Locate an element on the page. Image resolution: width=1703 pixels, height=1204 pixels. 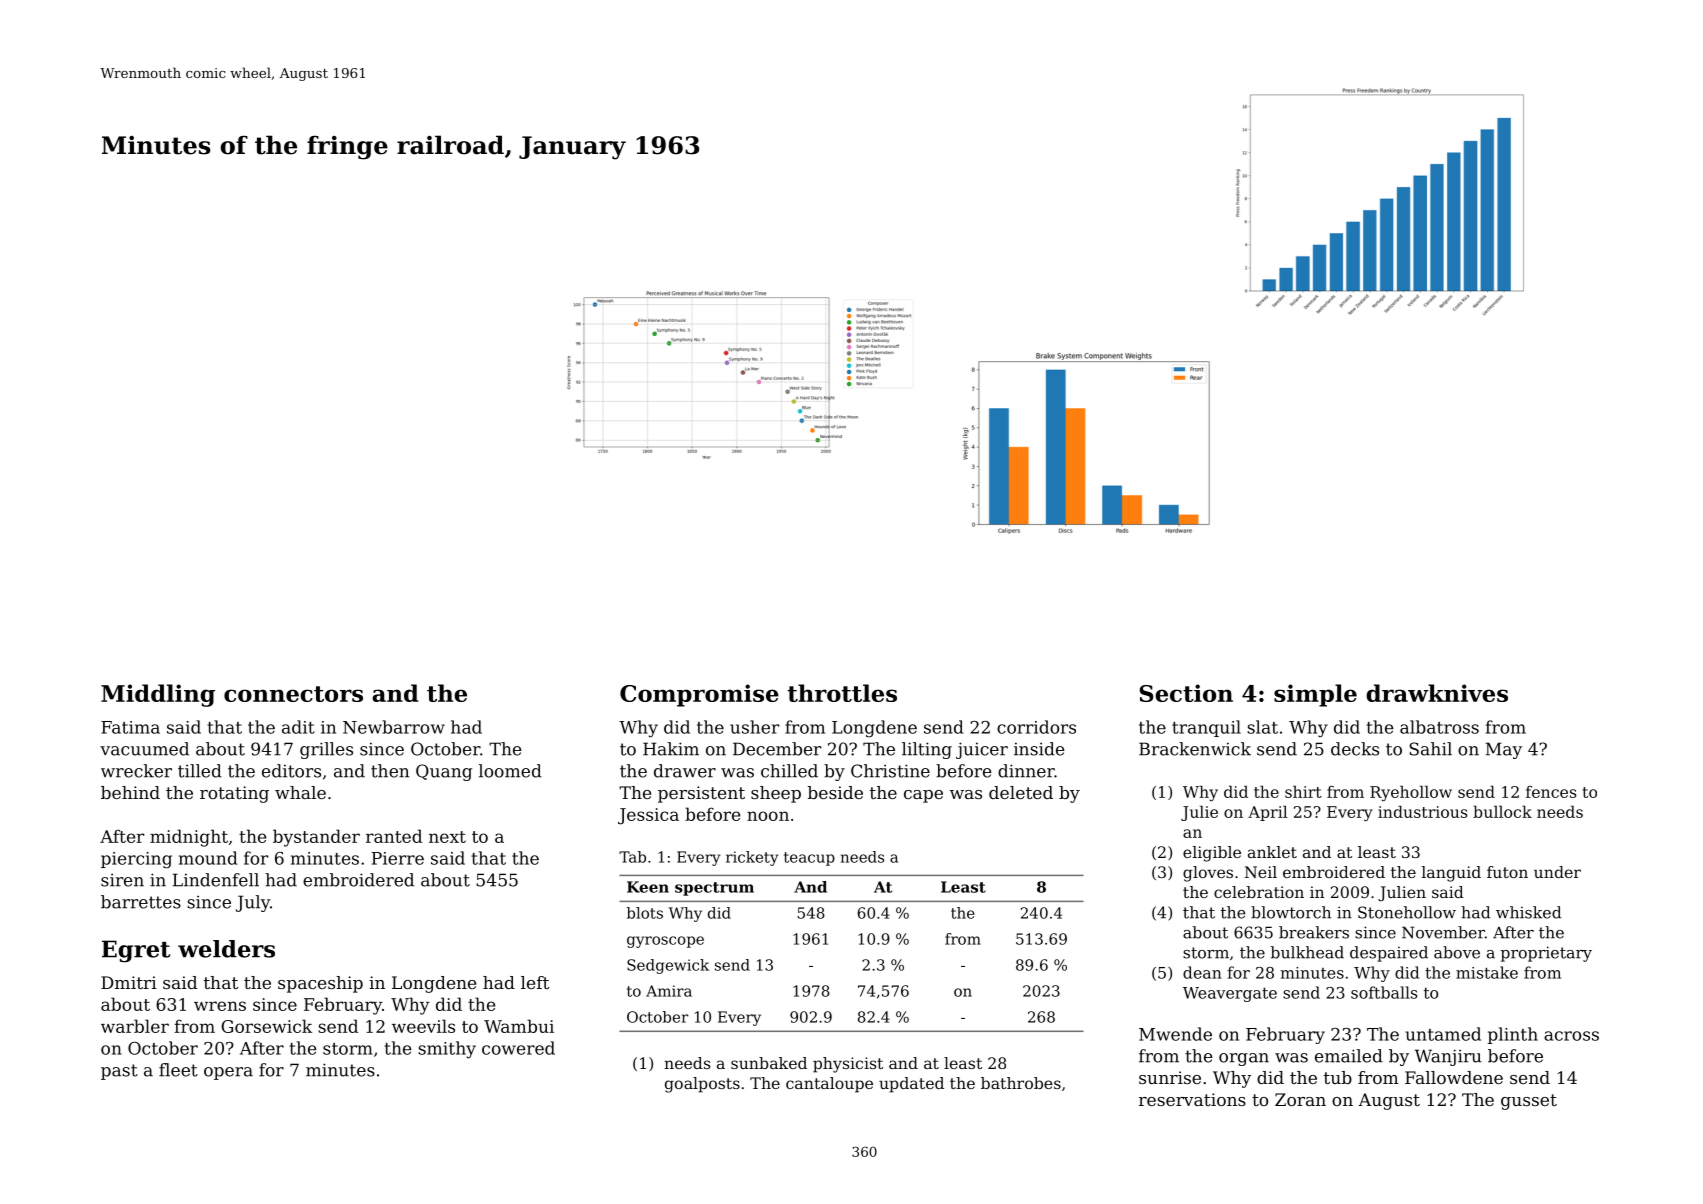
whale is located at coordinates (300, 792).
